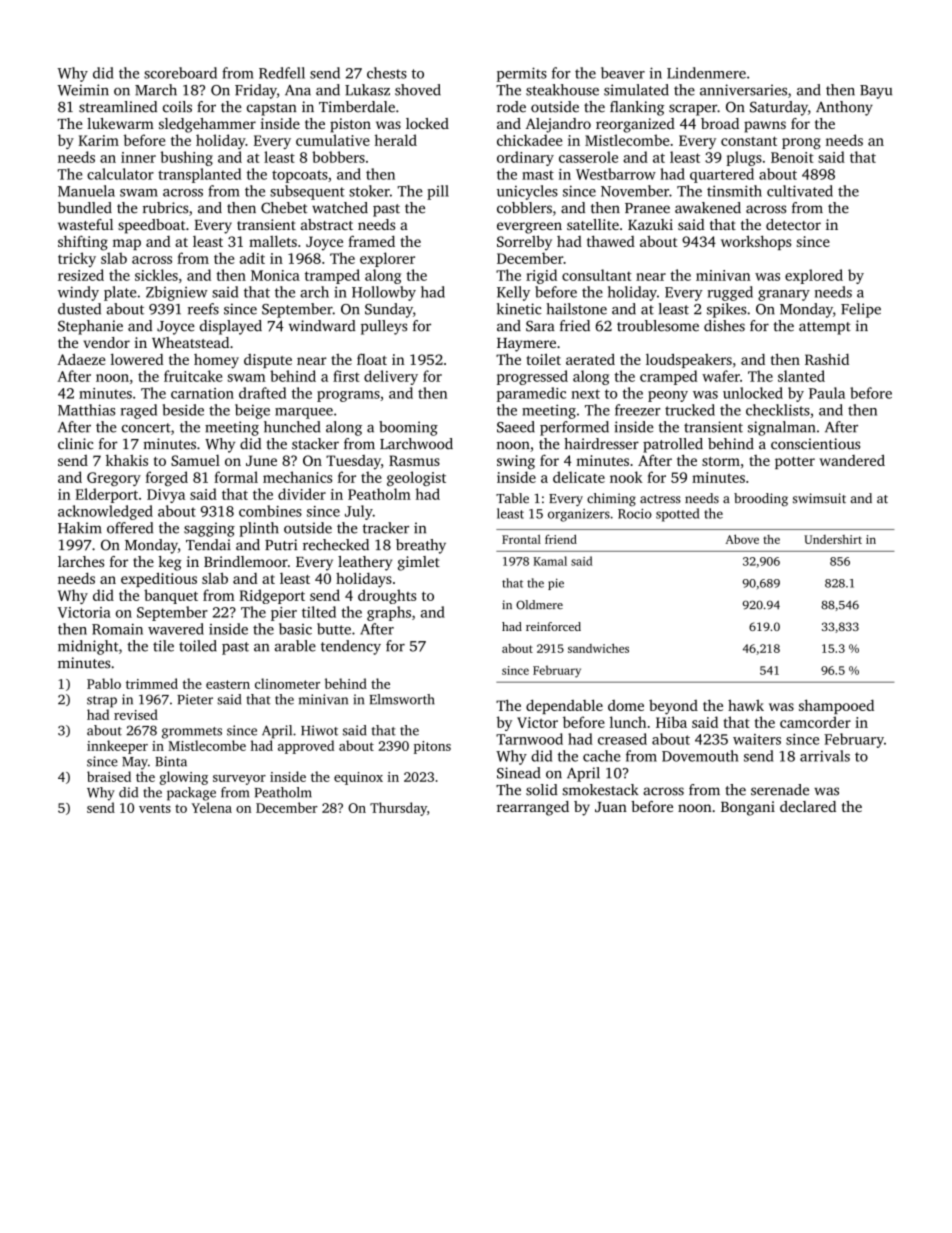  I want to click on package, so click(191, 794).
